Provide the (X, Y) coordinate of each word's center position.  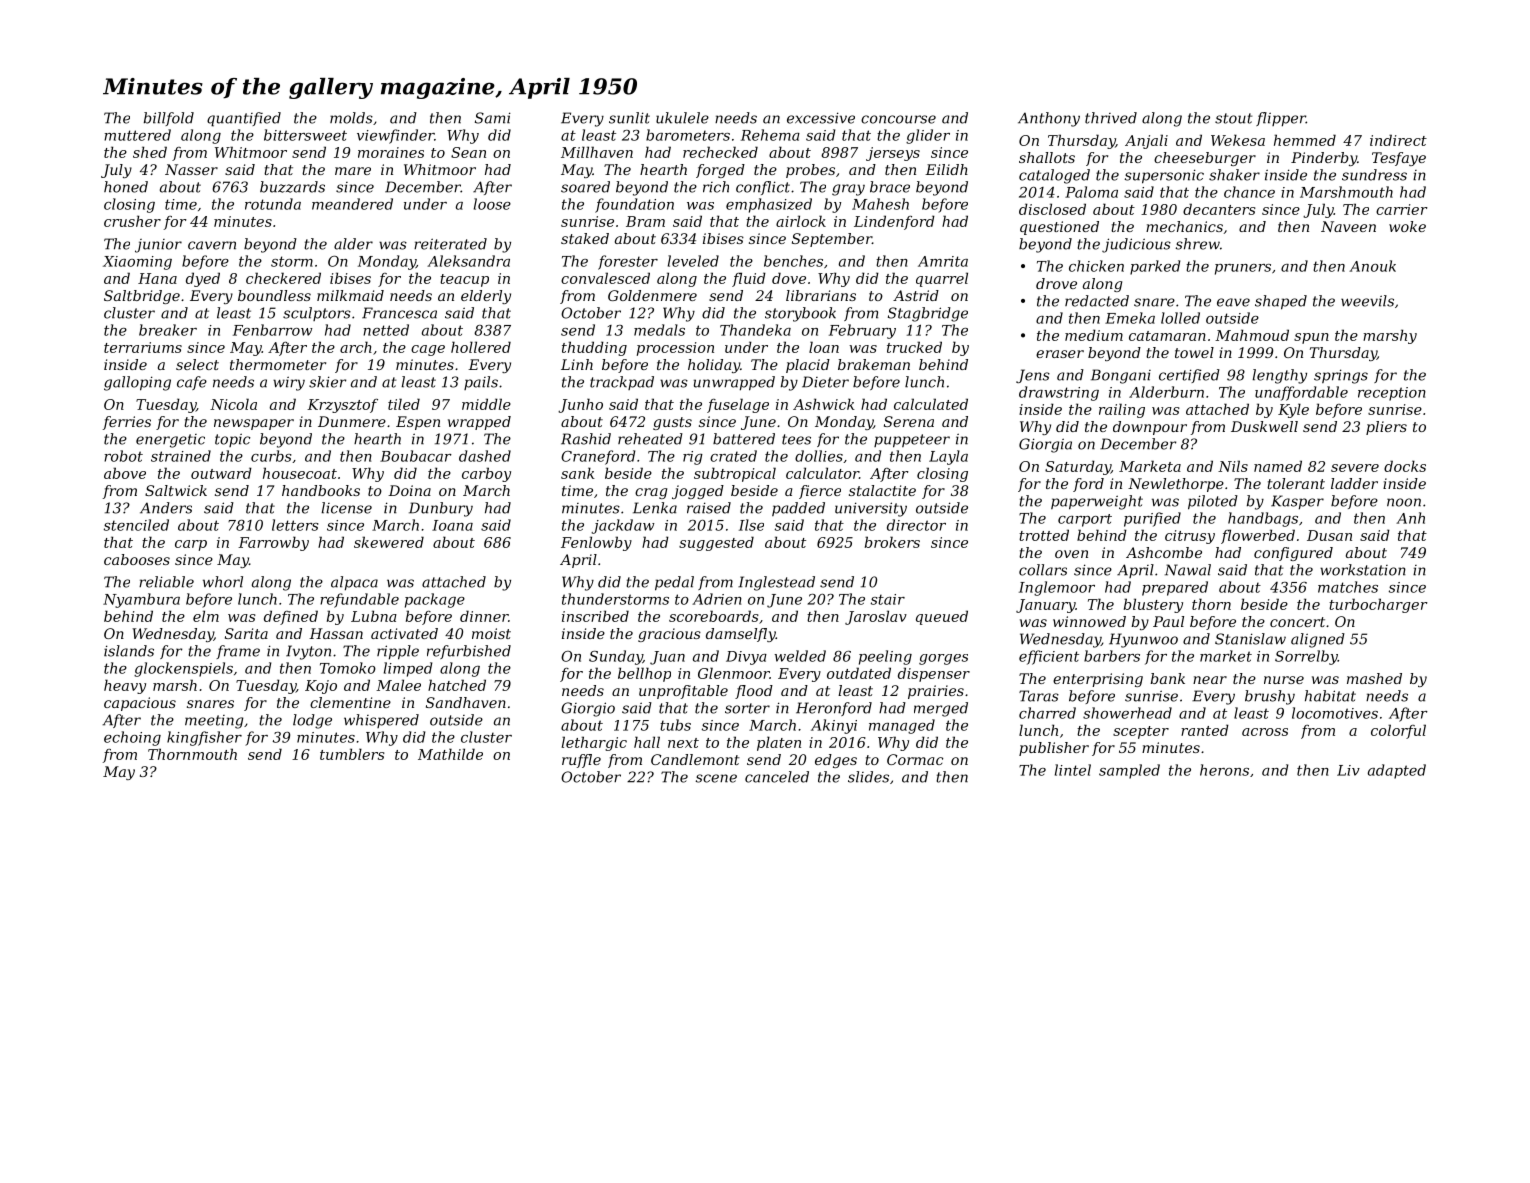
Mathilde (450, 754)
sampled (1129, 771)
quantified (244, 119)
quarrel (942, 279)
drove (1056, 283)
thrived (1111, 118)
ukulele (682, 118)
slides (868, 777)
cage (428, 350)
